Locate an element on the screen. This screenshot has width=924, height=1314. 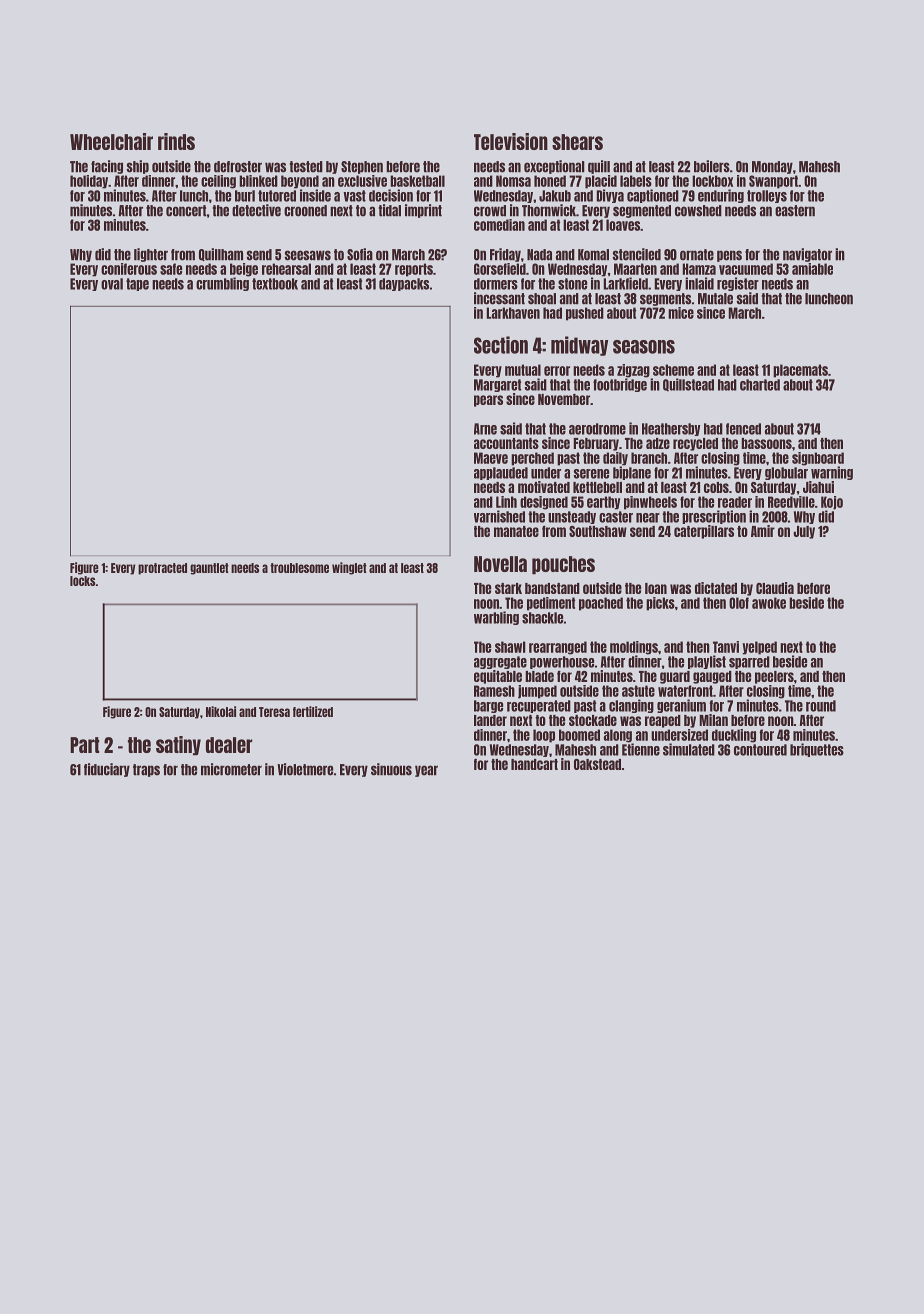
Linh is located at coordinates (506, 502).
